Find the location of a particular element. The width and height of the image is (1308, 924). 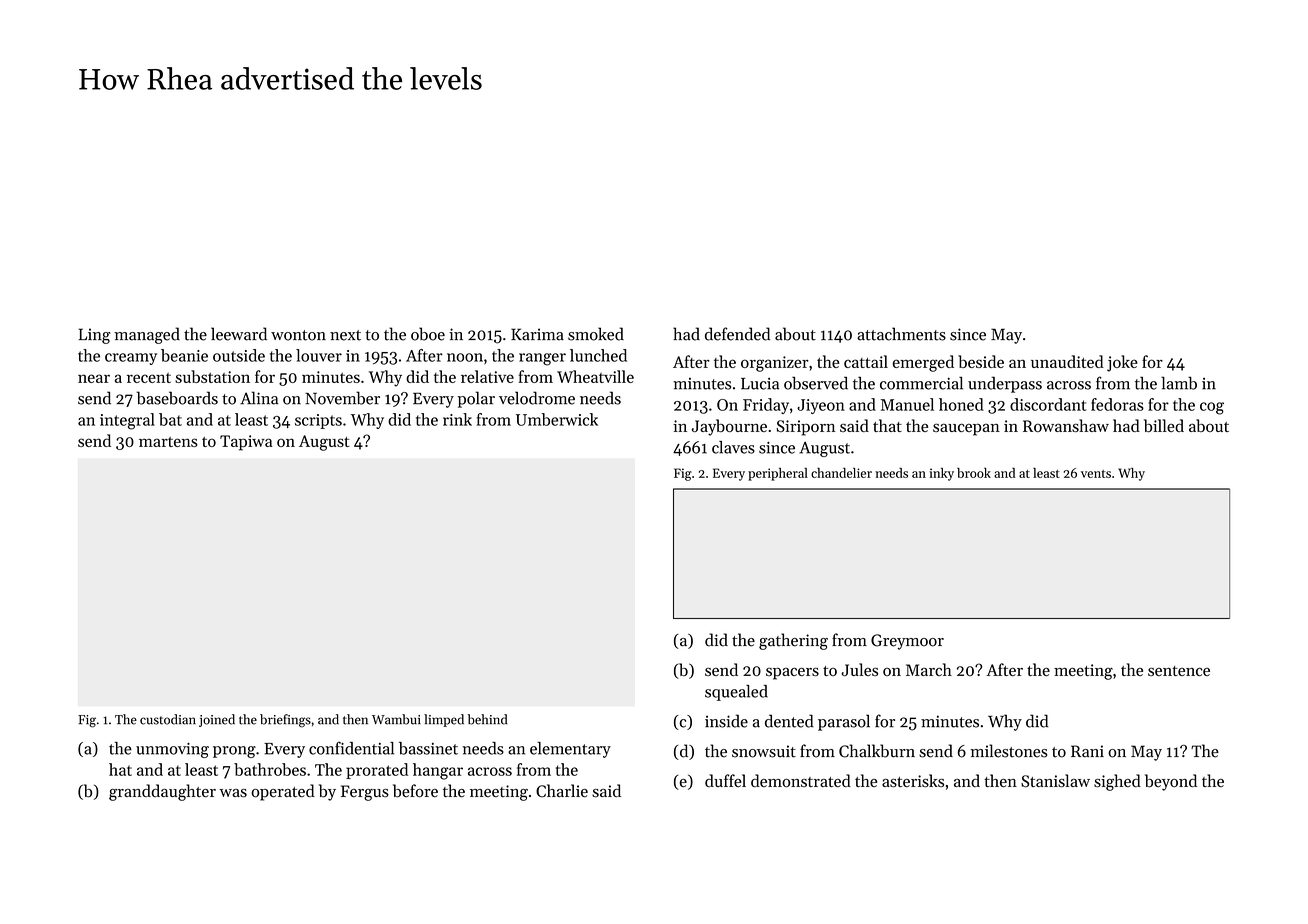

Alina is located at coordinates (259, 398).
